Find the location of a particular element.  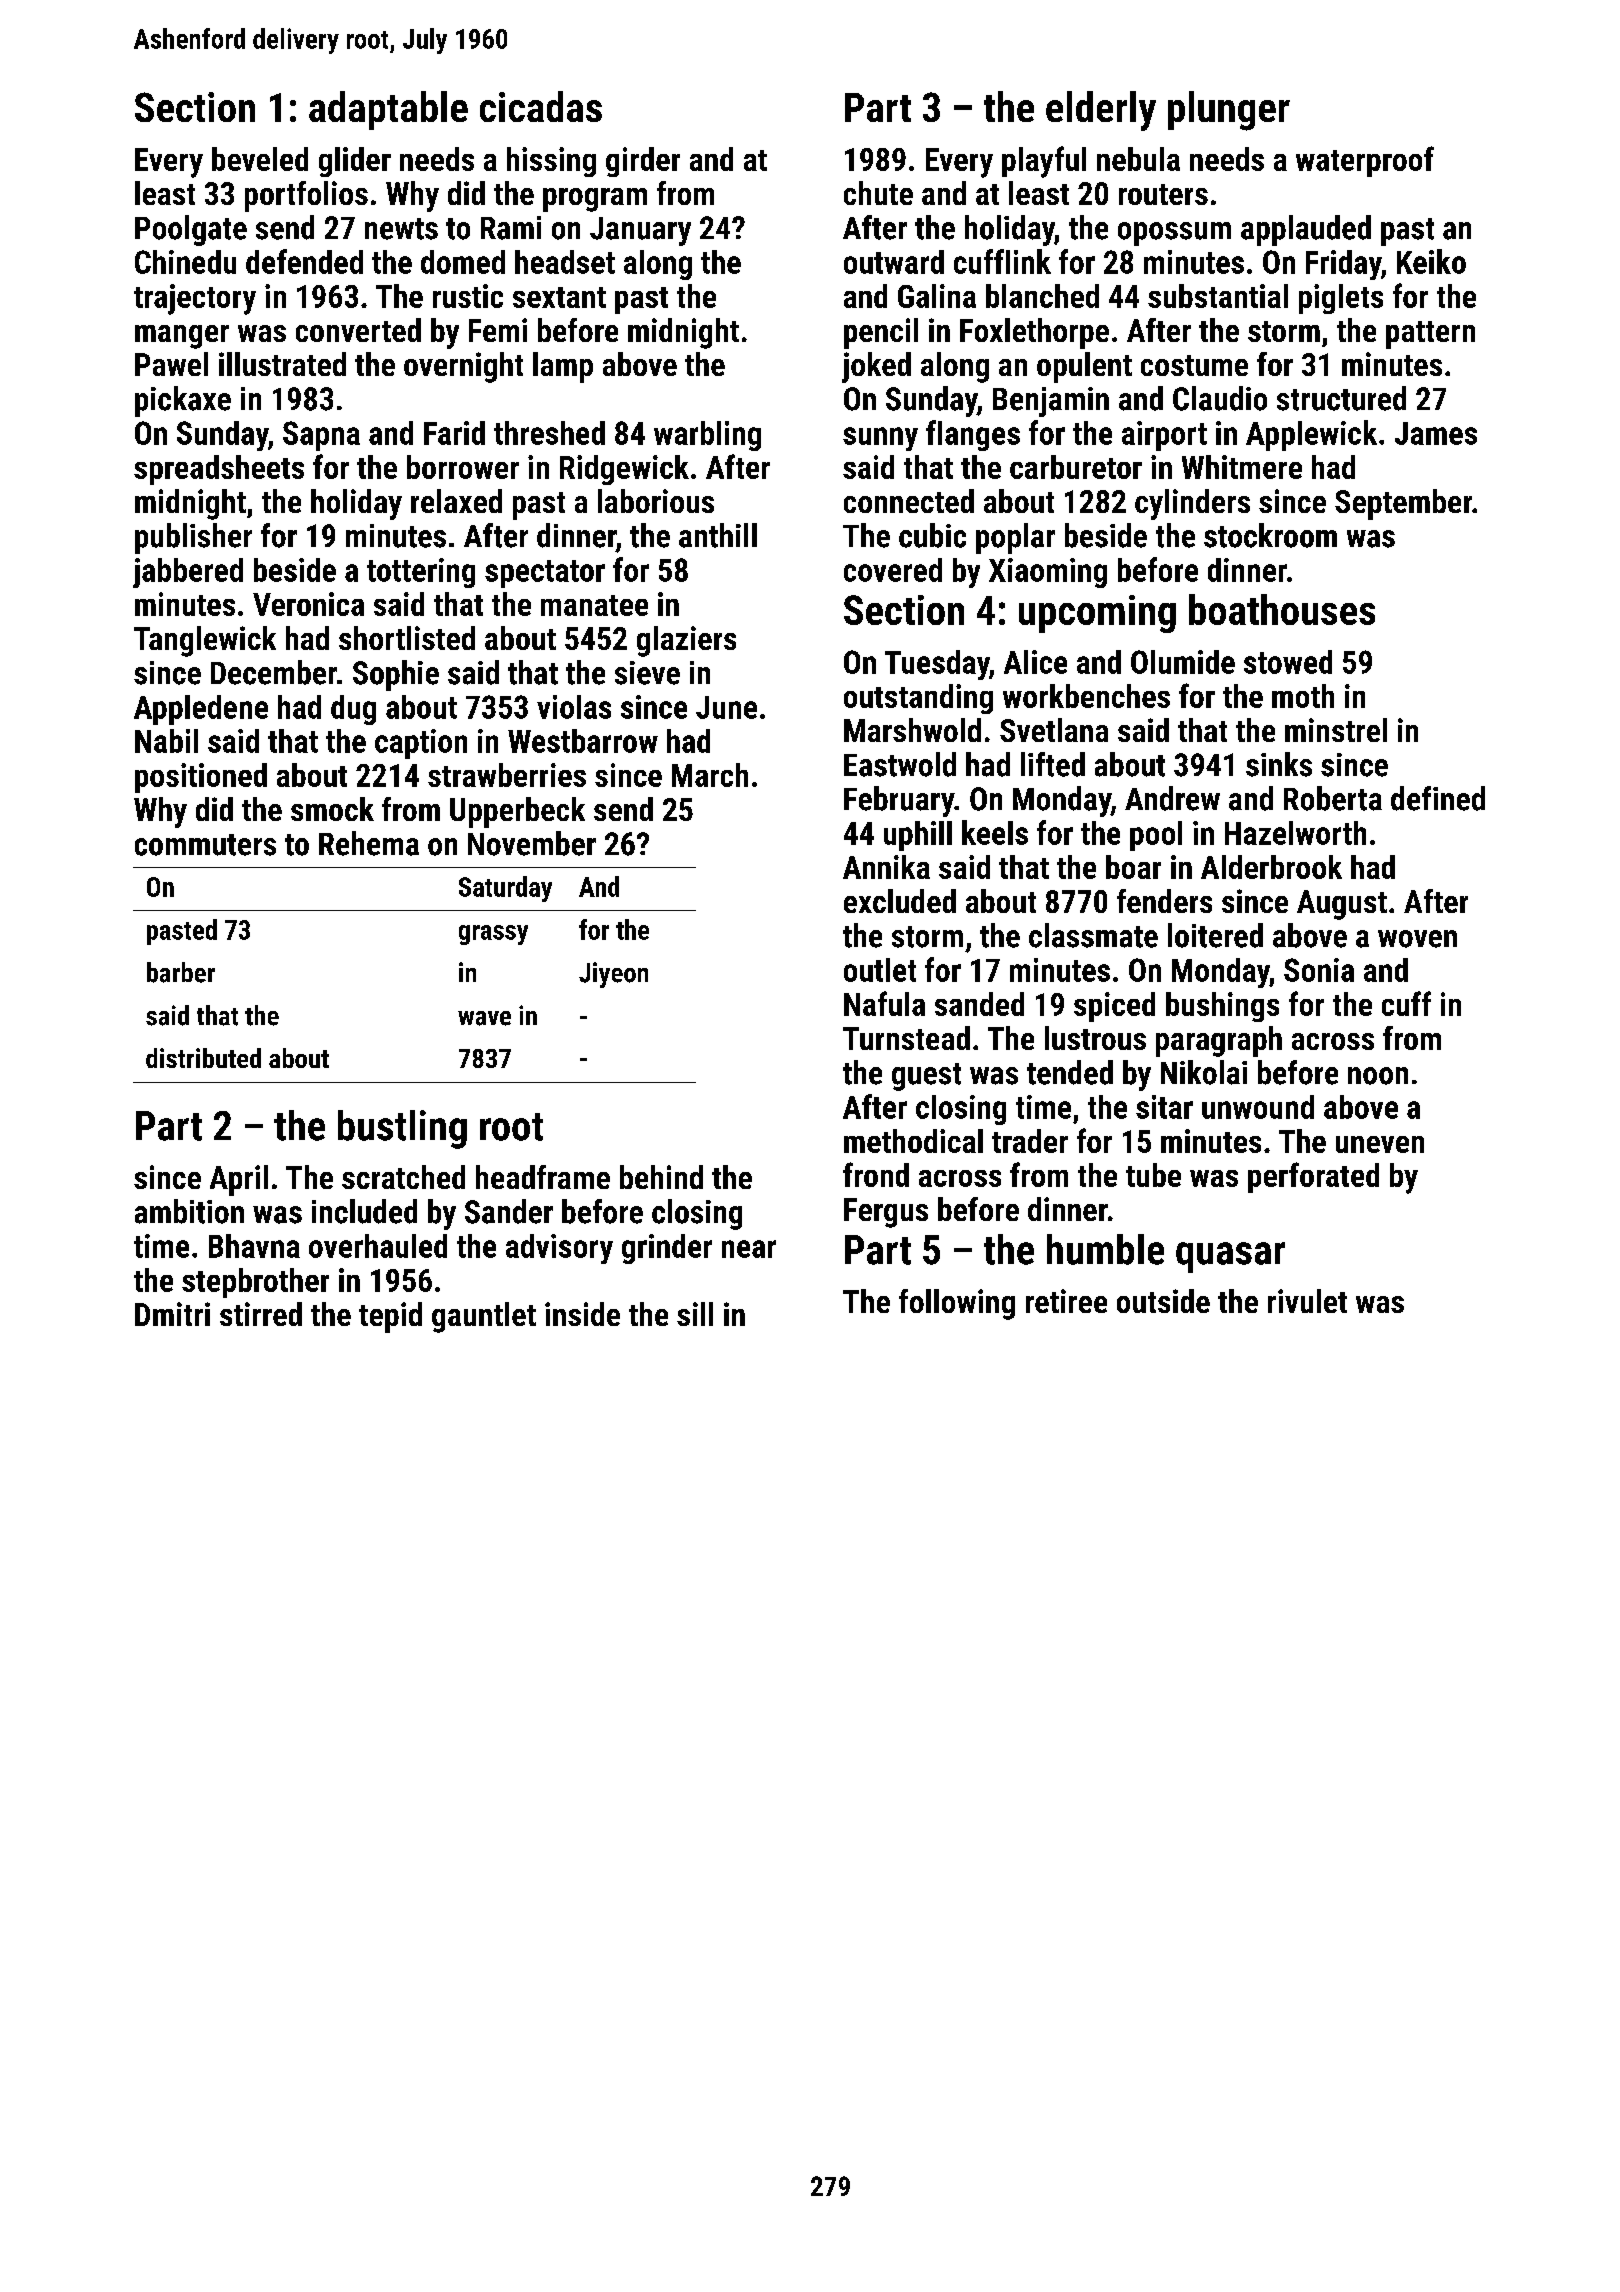

April is located at coordinates (239, 1180).
